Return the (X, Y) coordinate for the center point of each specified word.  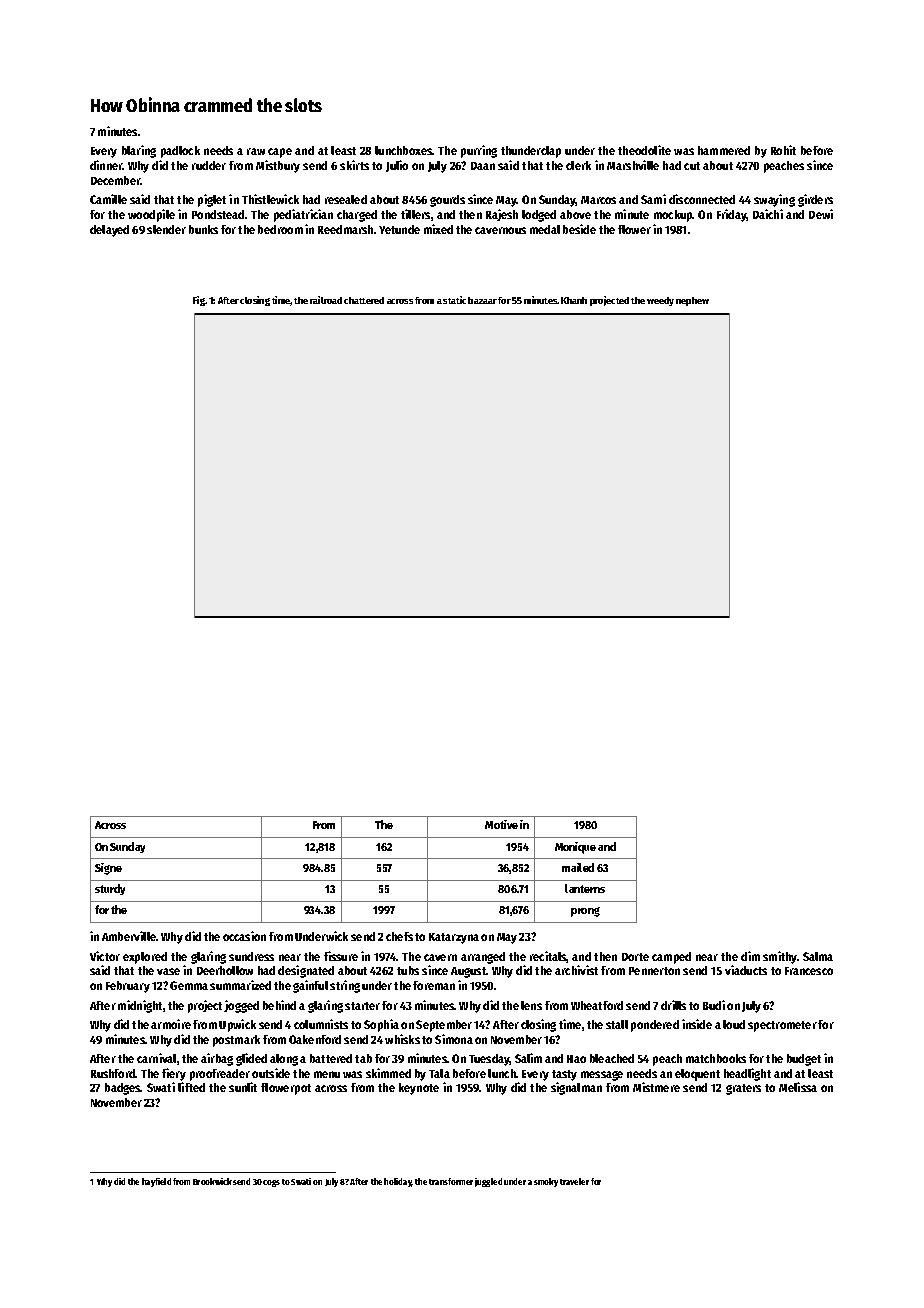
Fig (199, 301)
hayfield (156, 1182)
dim (750, 956)
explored (145, 958)
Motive (501, 824)
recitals (548, 957)
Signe (108, 869)
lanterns (585, 888)
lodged (539, 216)
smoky (546, 1182)
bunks (203, 229)
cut (692, 166)
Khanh (574, 300)
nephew (692, 301)
